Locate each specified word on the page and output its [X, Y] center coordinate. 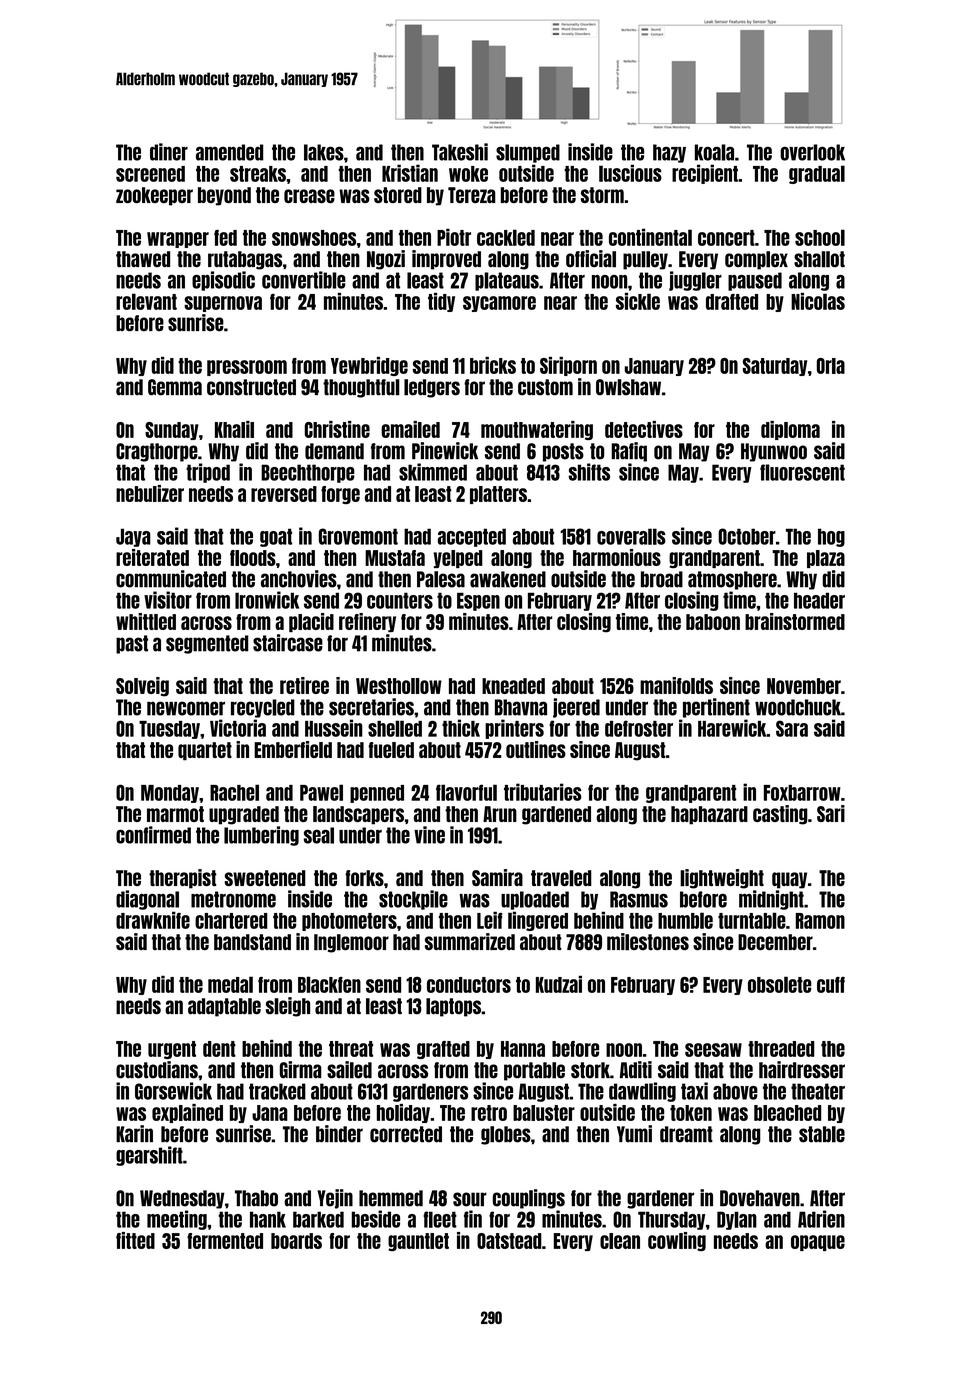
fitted [135, 1240]
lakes [324, 152]
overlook [812, 152]
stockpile [413, 900]
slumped [528, 153]
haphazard [709, 815]
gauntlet [418, 1242]
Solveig [142, 687]
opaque [818, 1243]
